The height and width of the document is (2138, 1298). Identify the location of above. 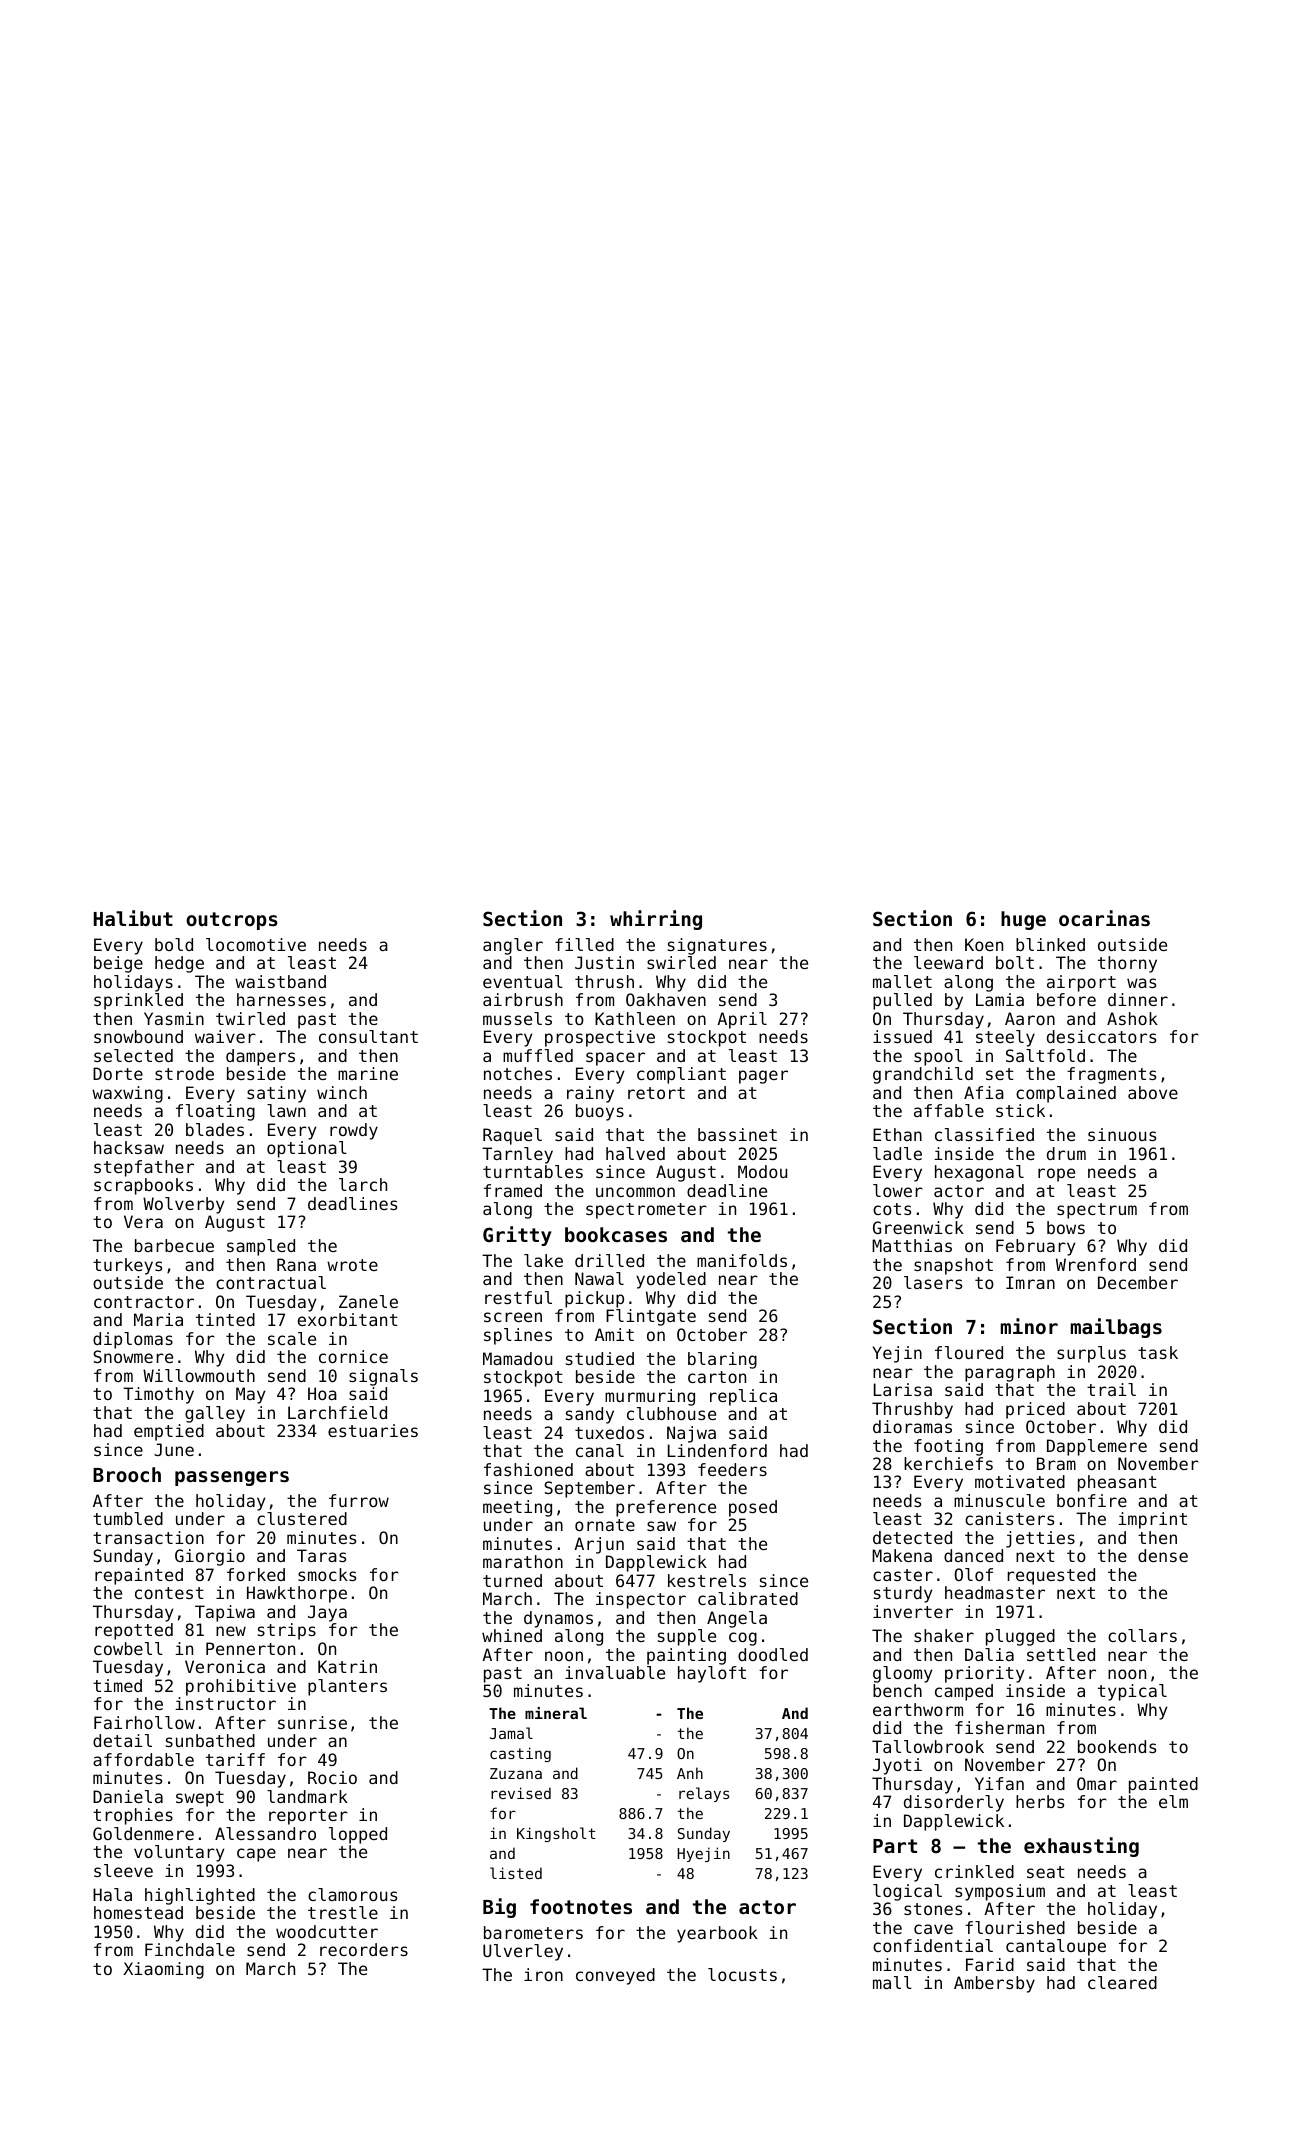
(1153, 1092).
